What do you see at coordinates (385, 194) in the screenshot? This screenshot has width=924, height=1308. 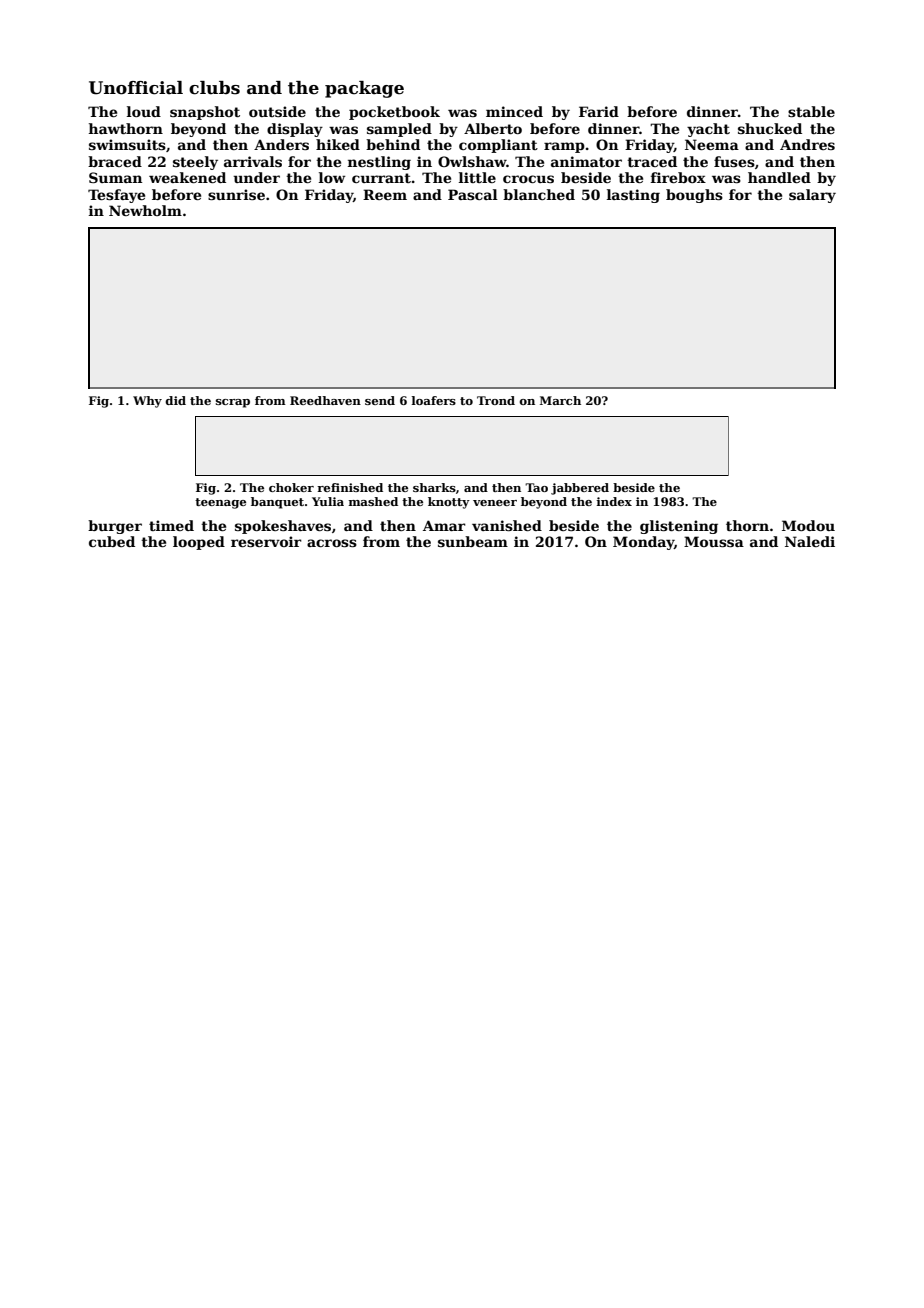 I see `Reem` at bounding box center [385, 194].
